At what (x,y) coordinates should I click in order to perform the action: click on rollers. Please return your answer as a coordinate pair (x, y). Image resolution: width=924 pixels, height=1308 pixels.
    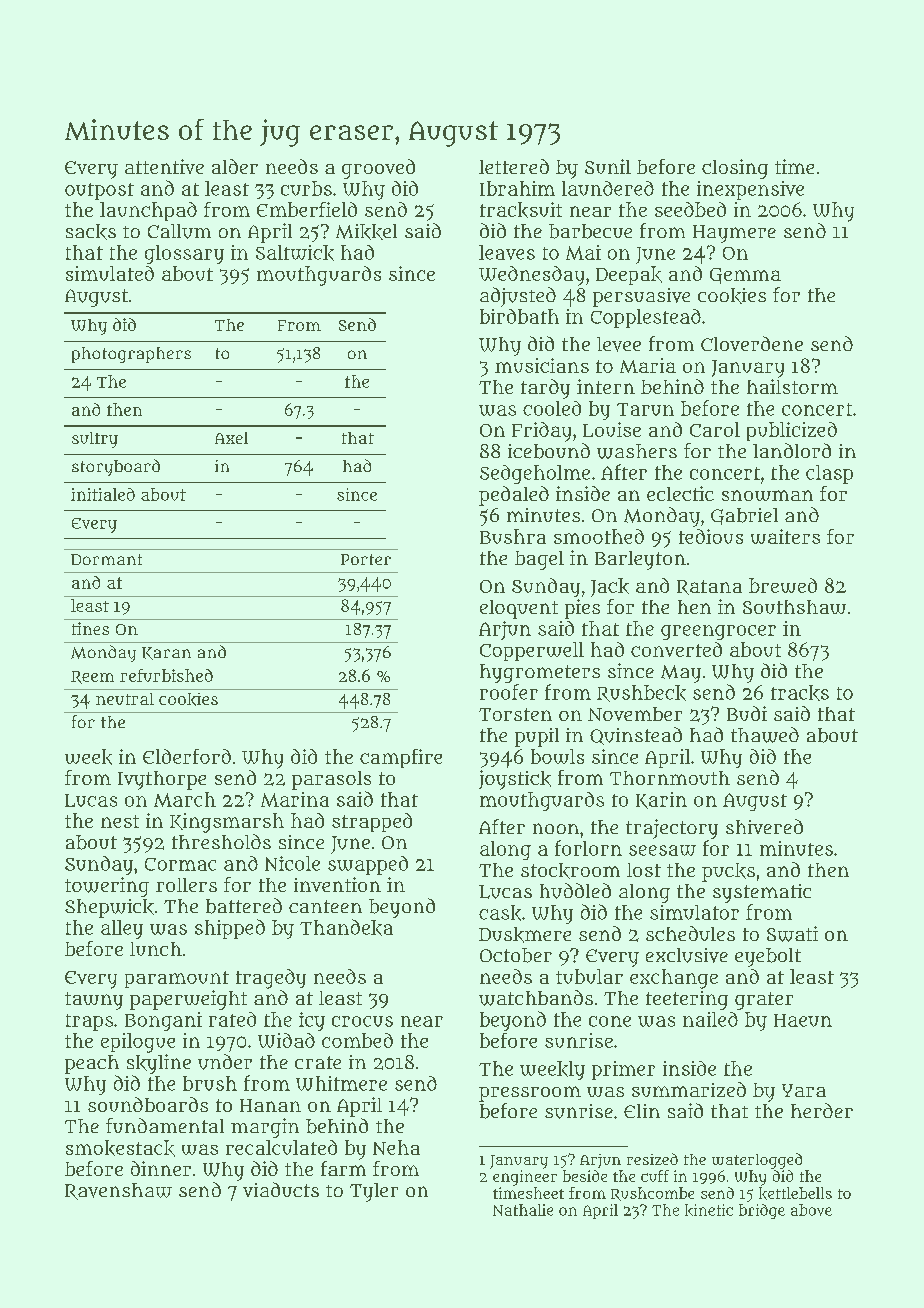
    Looking at the image, I should click on (186, 885).
